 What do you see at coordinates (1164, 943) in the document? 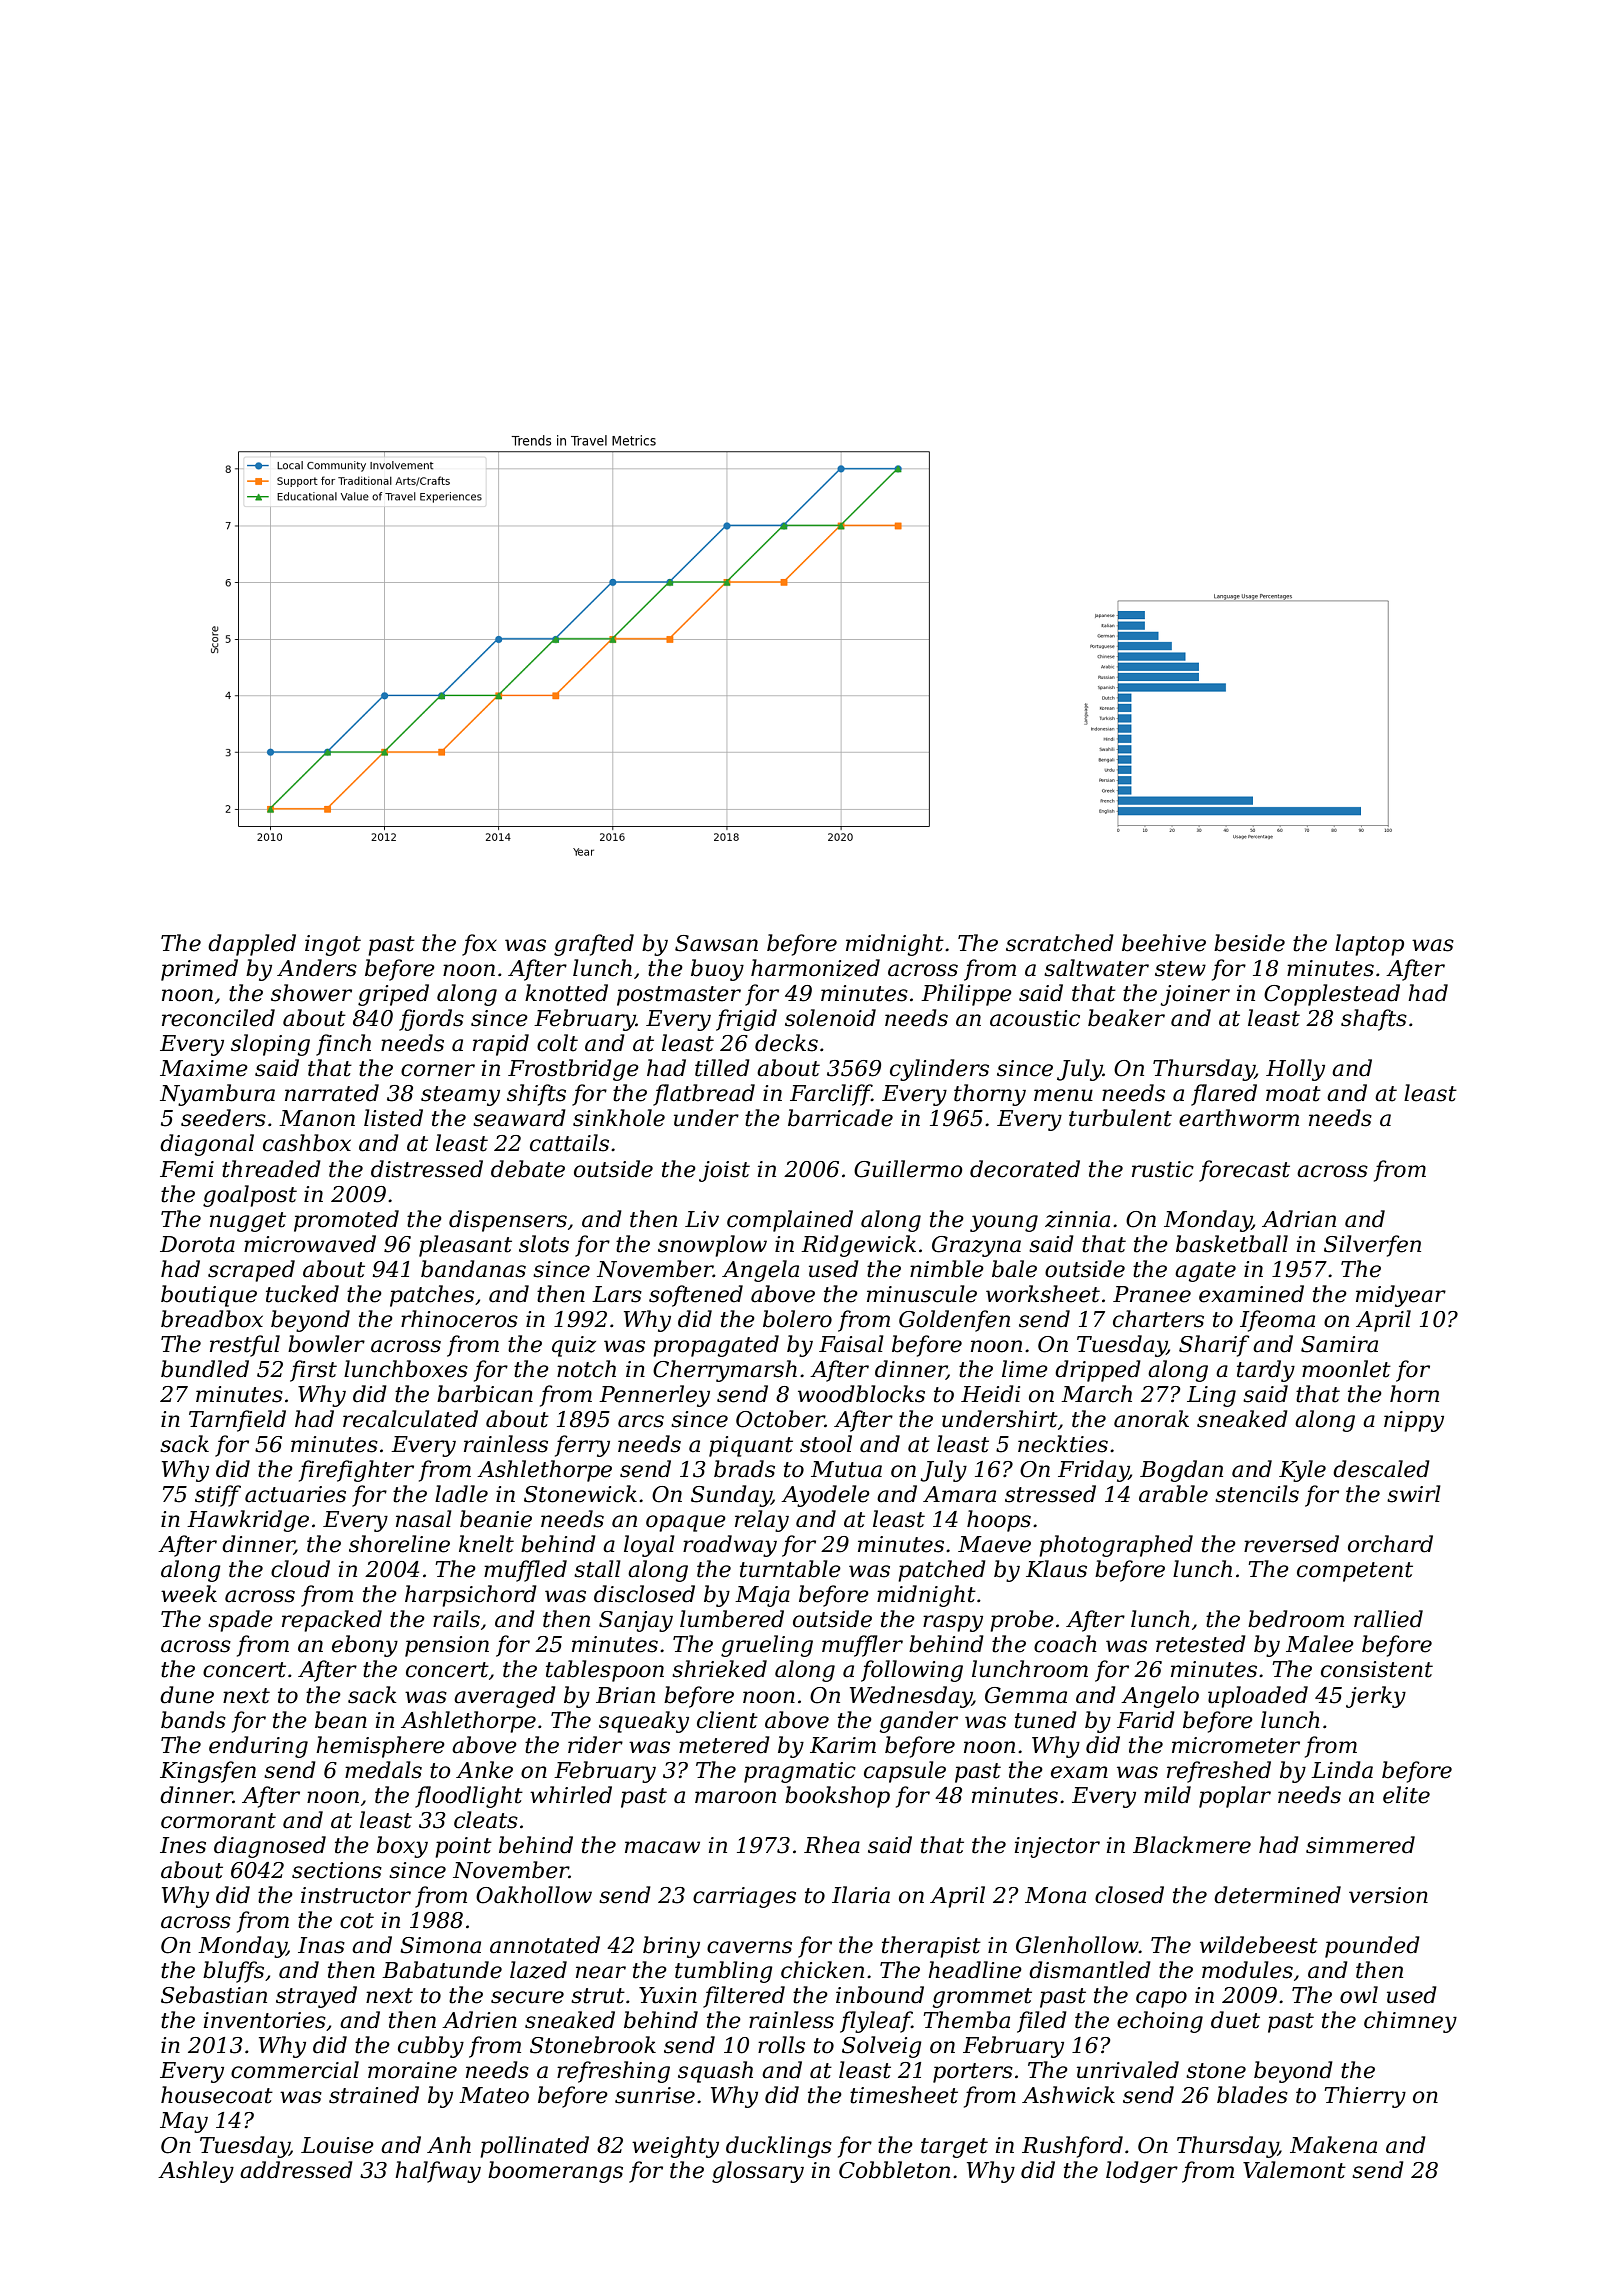
I see `beehive` at bounding box center [1164, 943].
